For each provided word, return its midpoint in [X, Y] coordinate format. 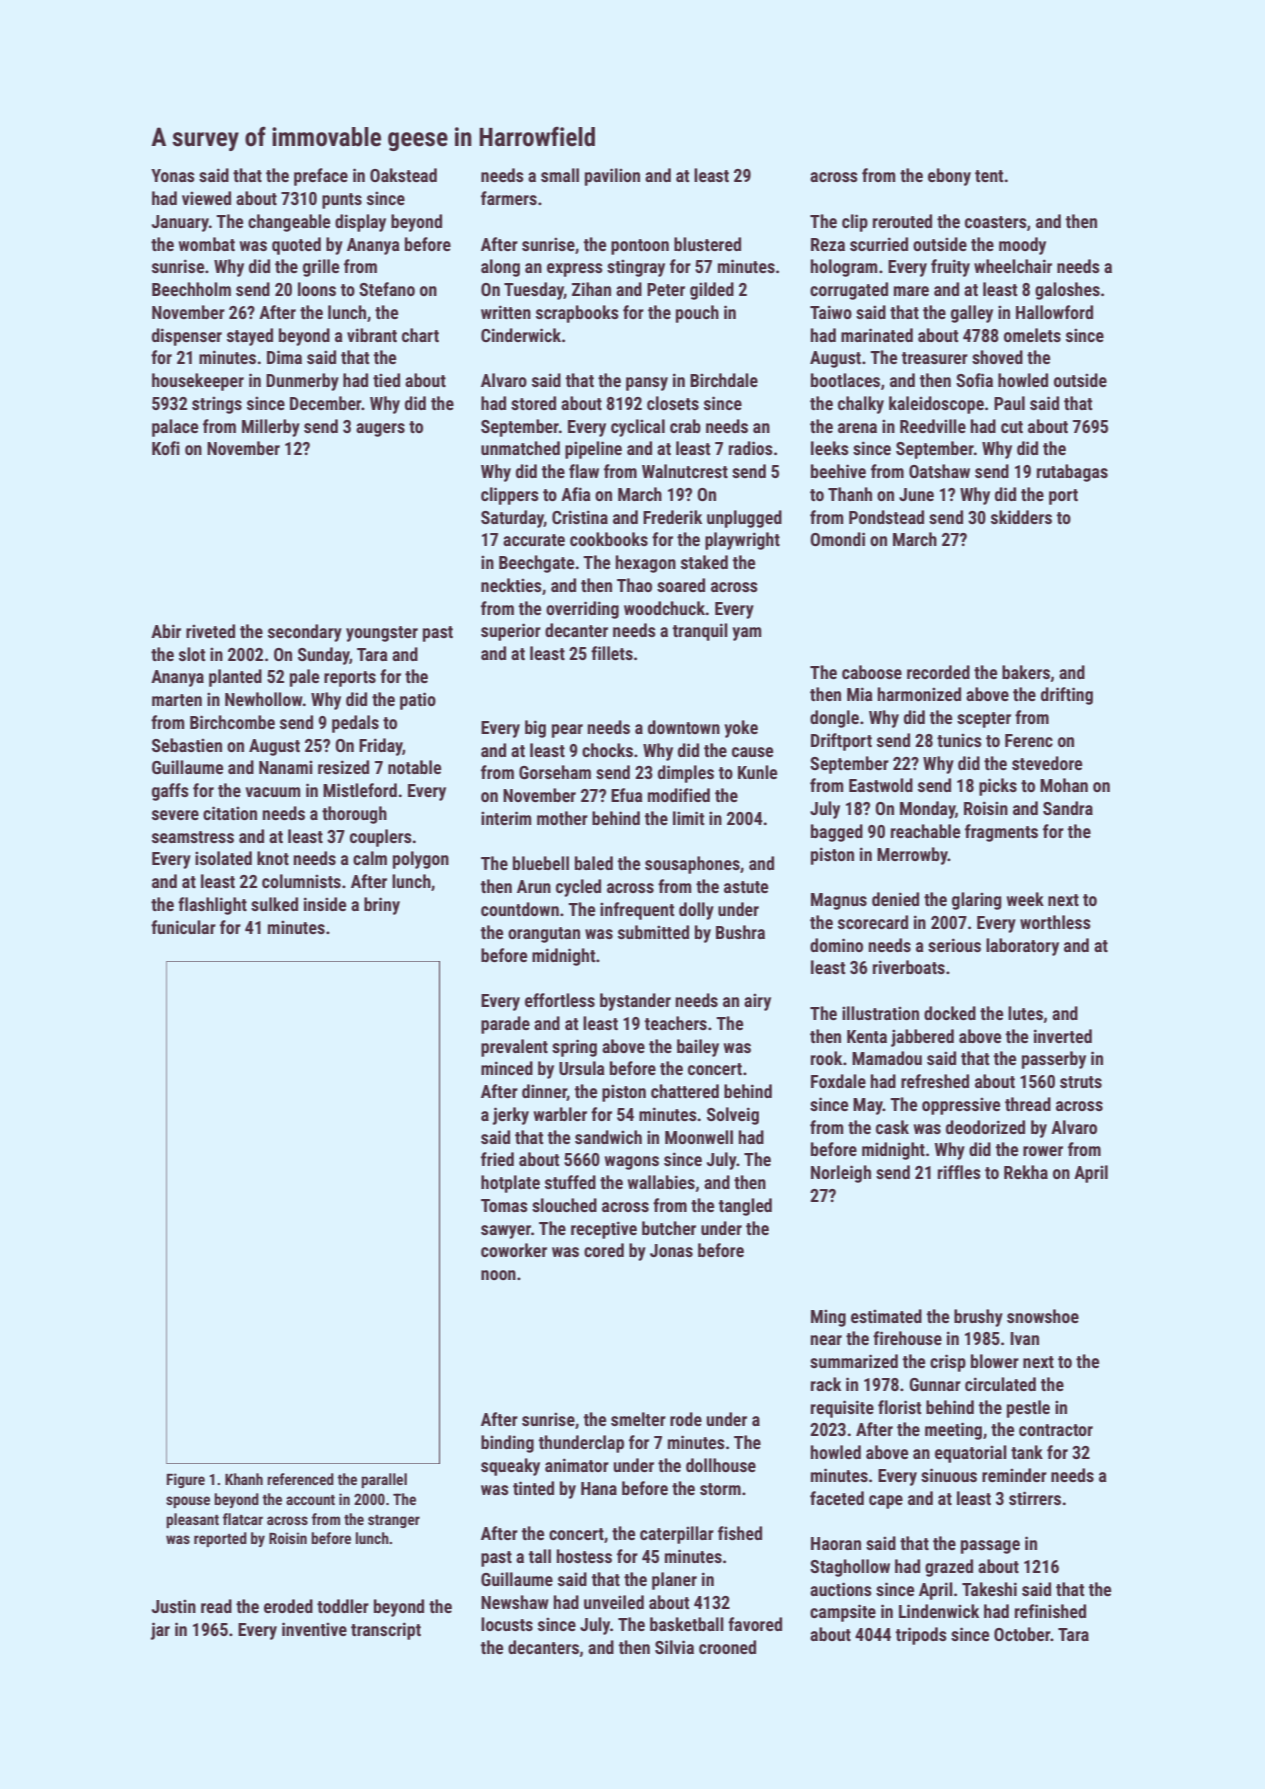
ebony [949, 177]
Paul [1009, 403]
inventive [314, 1629]
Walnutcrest [685, 471]
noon [498, 1275]
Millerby [271, 428]
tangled [745, 1207]
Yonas [173, 175]
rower [1043, 1151]
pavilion [612, 177]
